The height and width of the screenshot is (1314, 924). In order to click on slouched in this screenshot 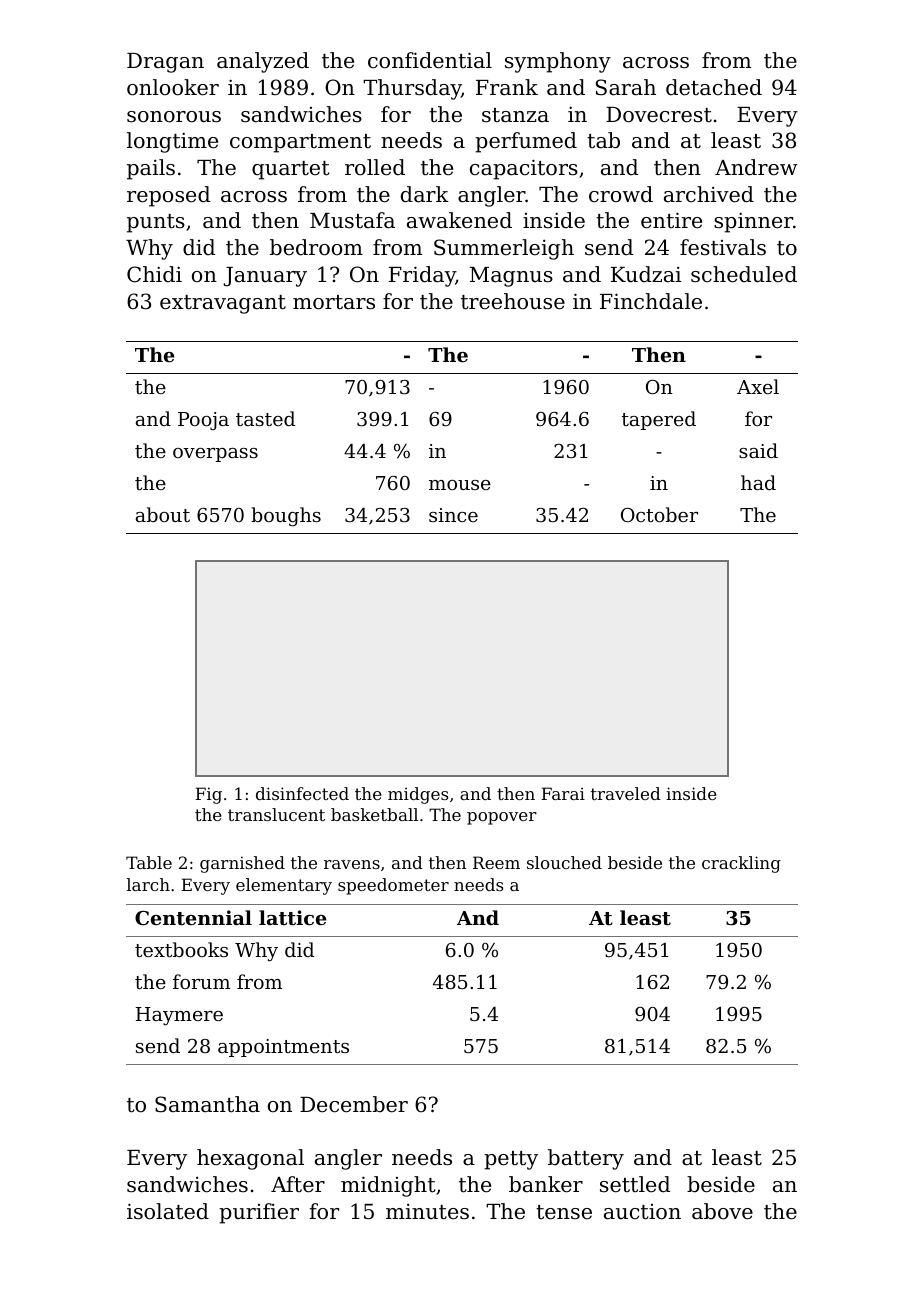, I will do `click(564, 862)`.
